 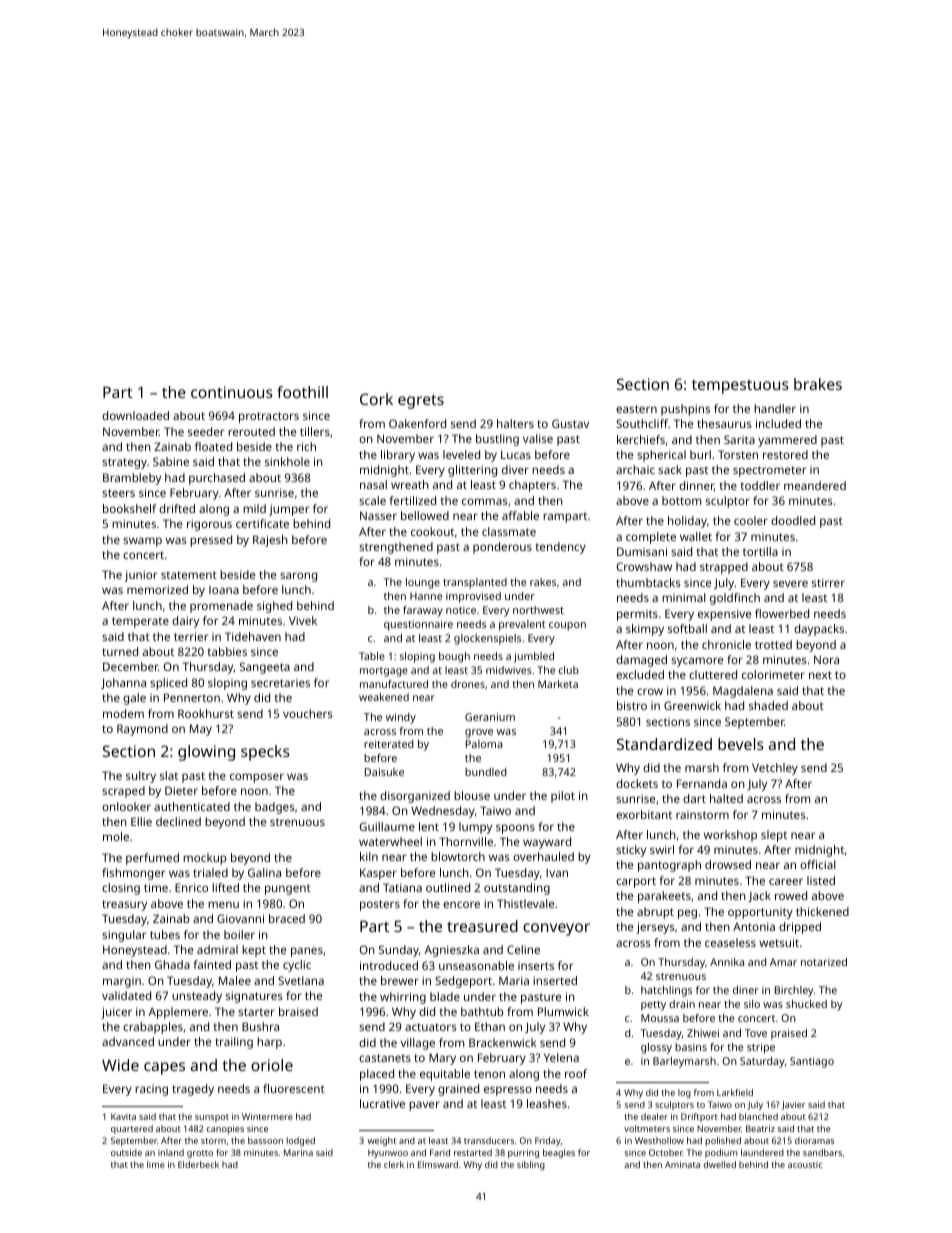 What do you see at coordinates (556, 929) in the screenshot?
I see `conveyor` at bounding box center [556, 929].
